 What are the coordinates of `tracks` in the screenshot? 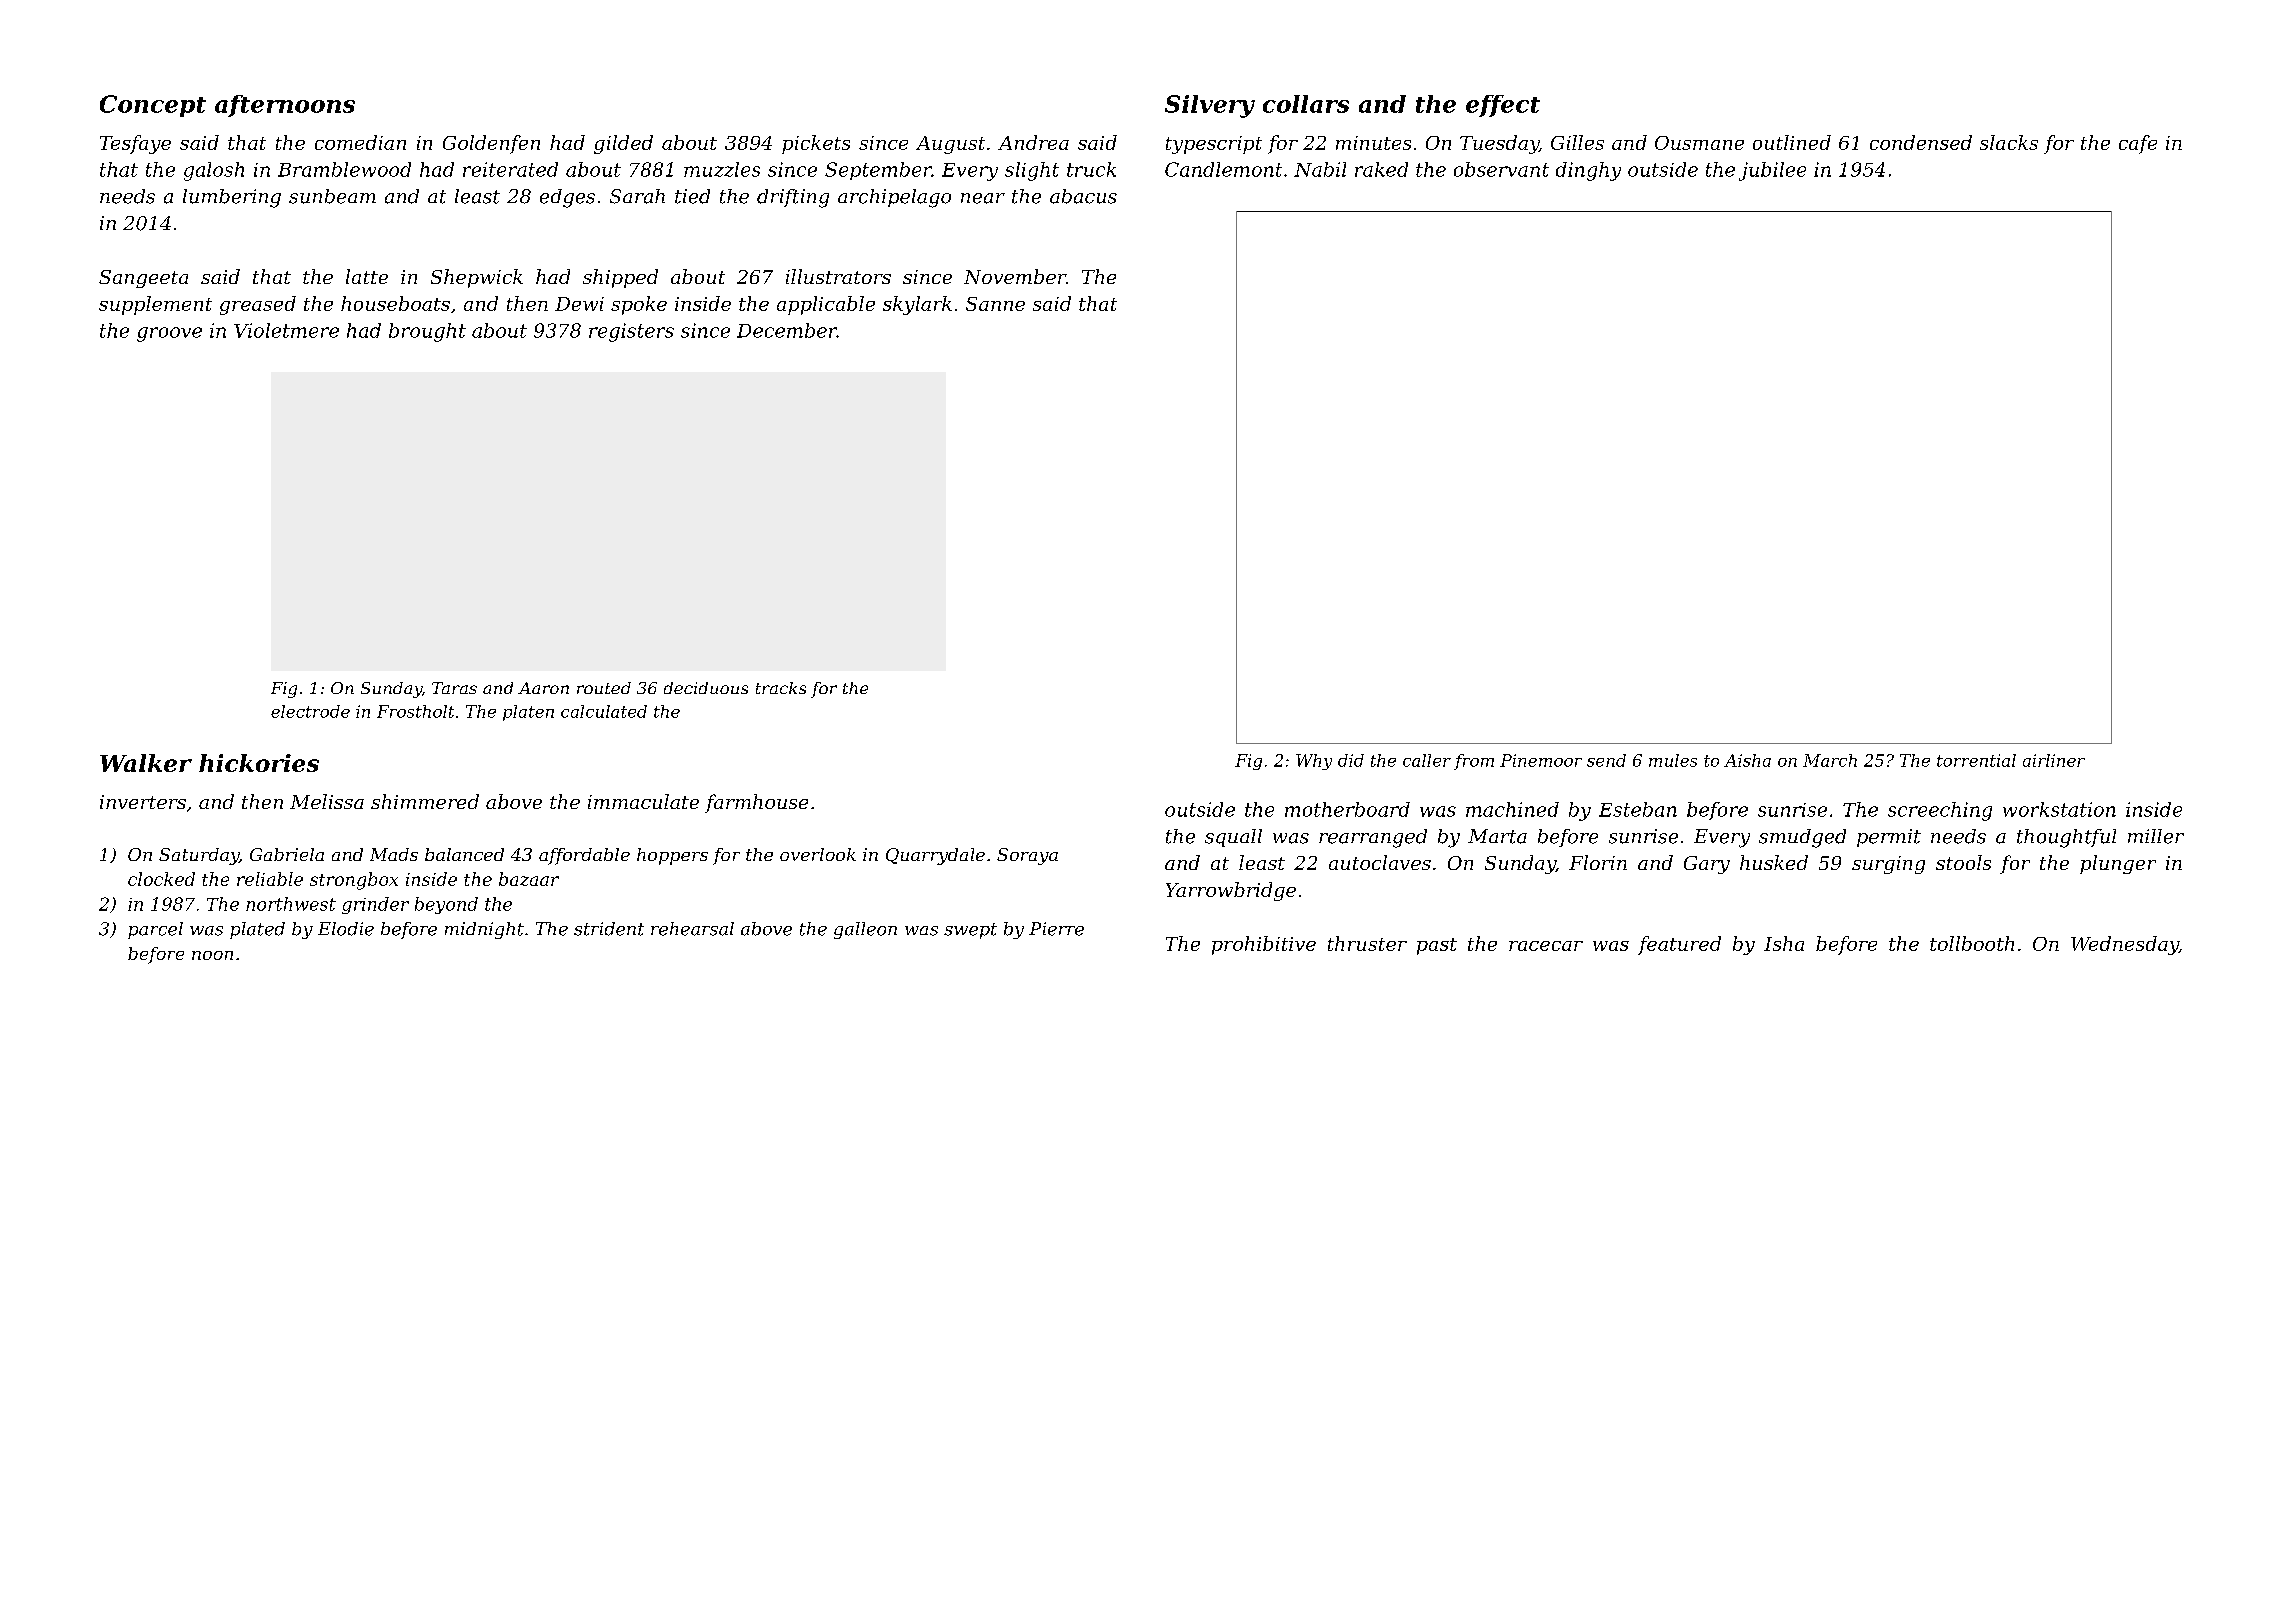 It's located at (781, 688).
